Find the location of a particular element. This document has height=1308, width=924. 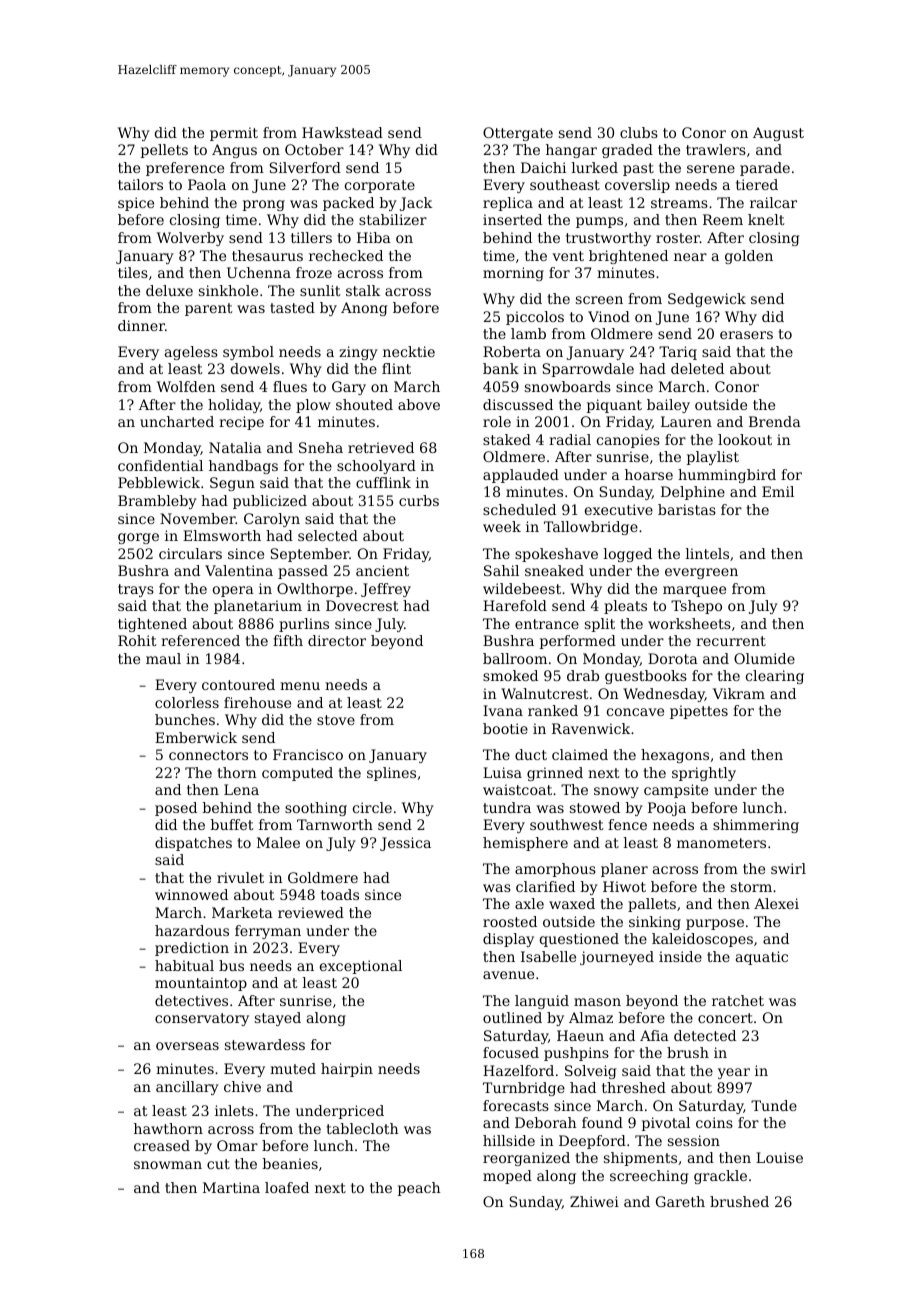

referenced is located at coordinates (200, 640).
